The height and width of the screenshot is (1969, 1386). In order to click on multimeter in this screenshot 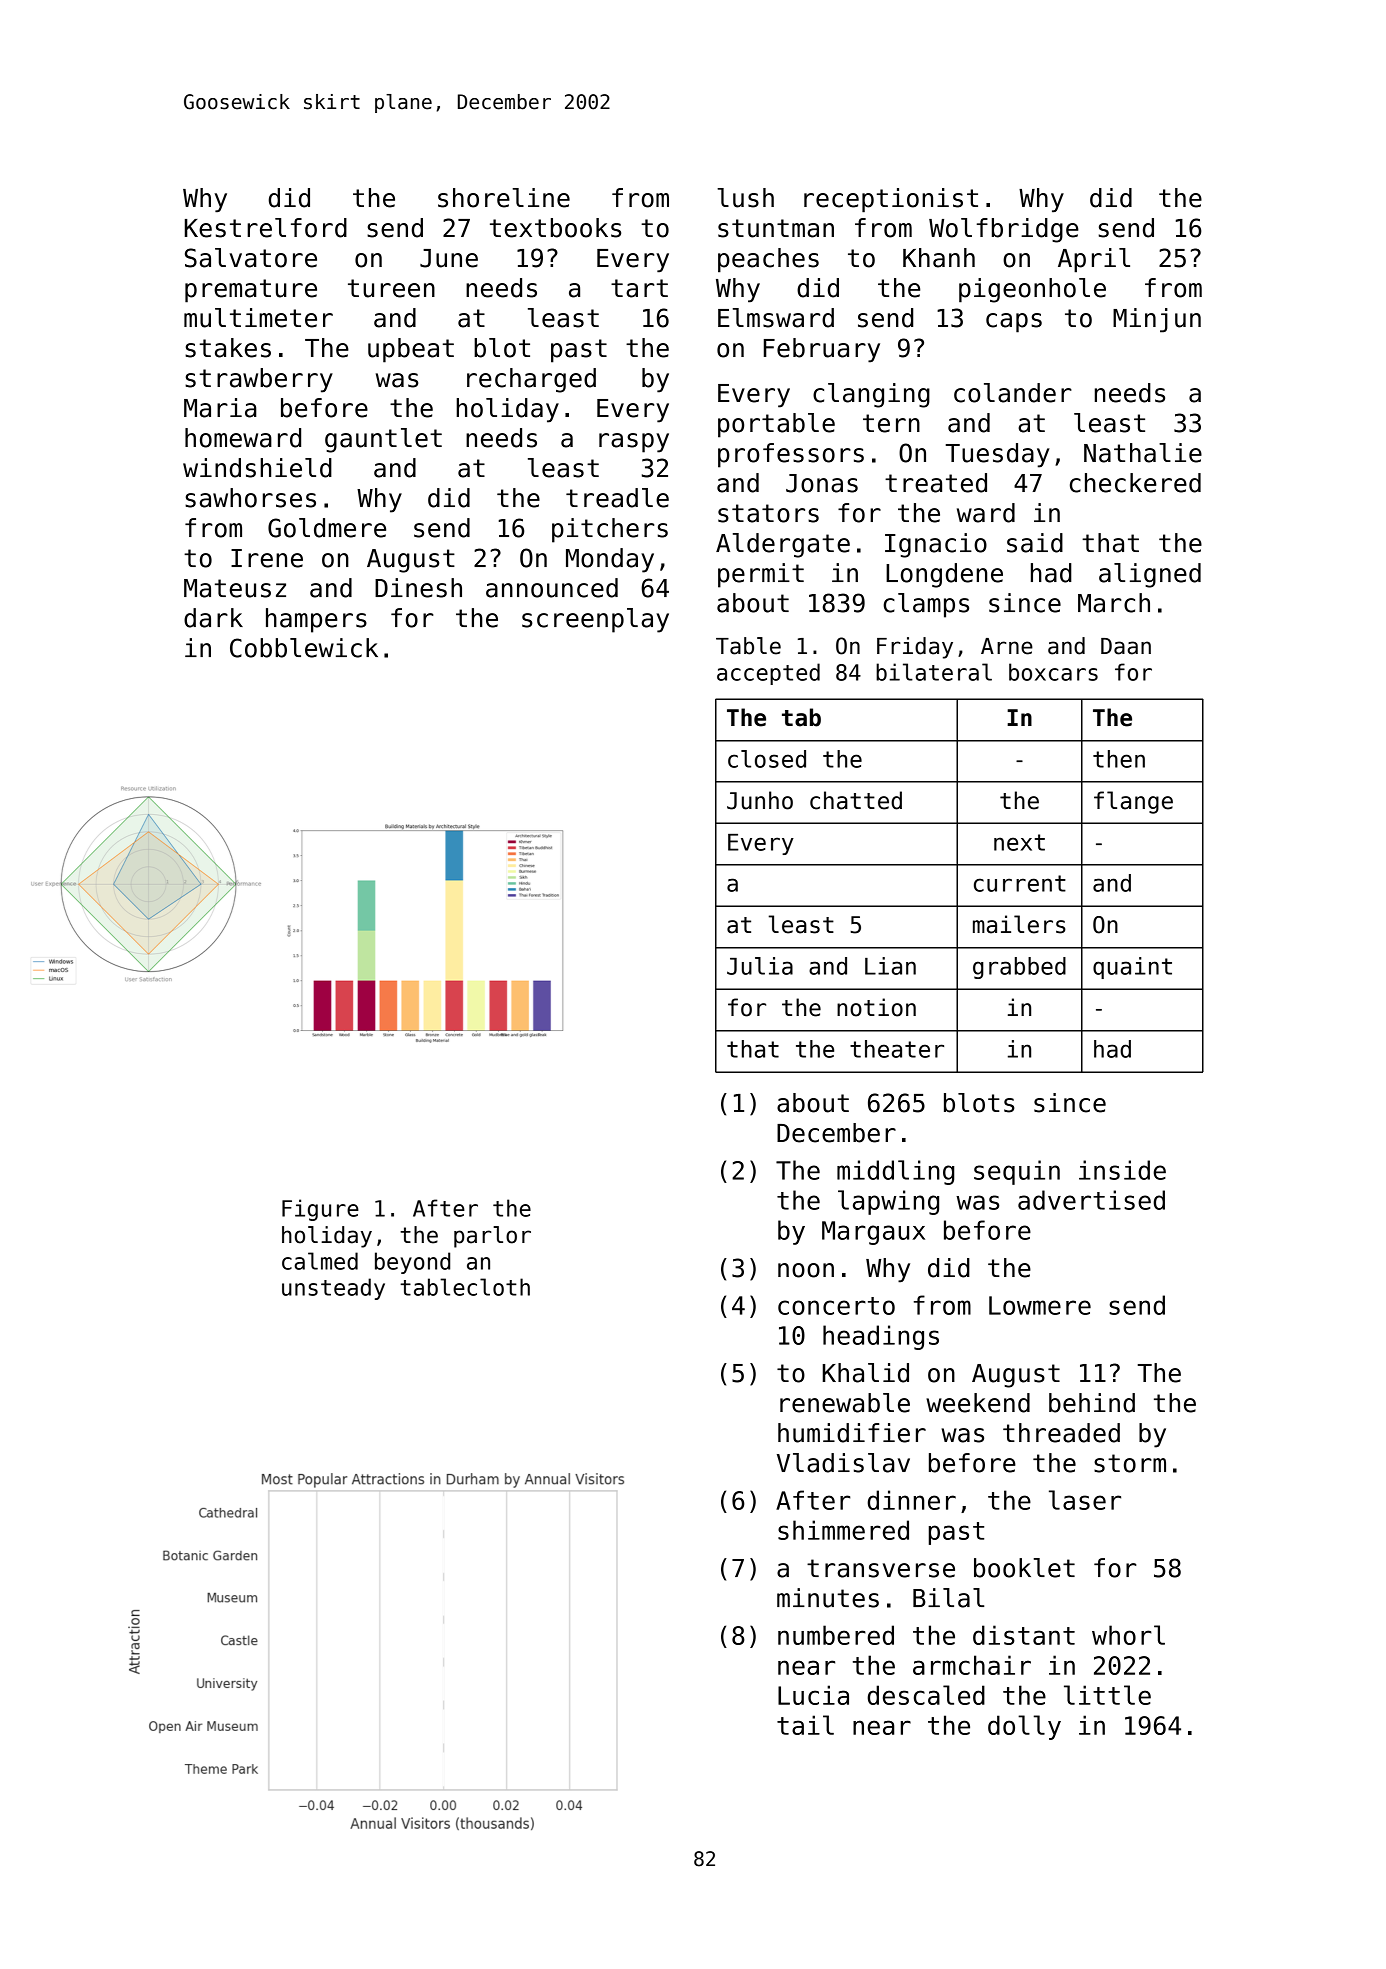, I will do `click(258, 318)`.
